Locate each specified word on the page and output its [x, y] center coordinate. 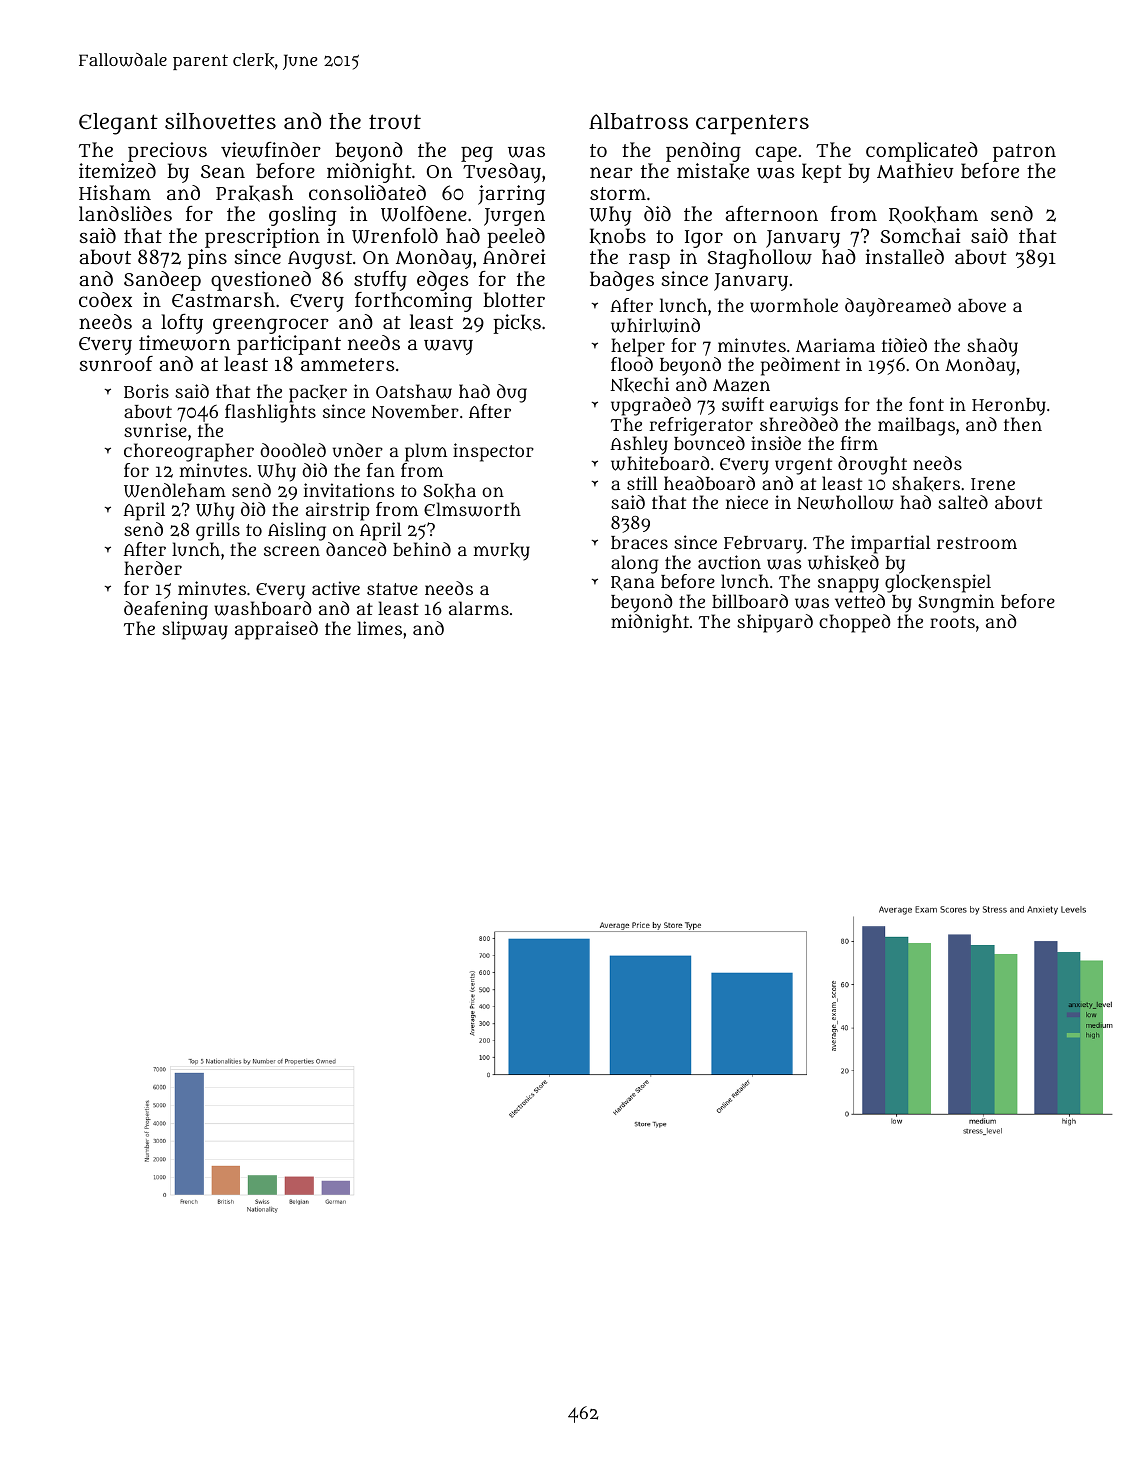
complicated [922, 152]
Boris [146, 391]
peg [477, 154]
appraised [276, 630]
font [926, 404]
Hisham [115, 192]
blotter [514, 299]
